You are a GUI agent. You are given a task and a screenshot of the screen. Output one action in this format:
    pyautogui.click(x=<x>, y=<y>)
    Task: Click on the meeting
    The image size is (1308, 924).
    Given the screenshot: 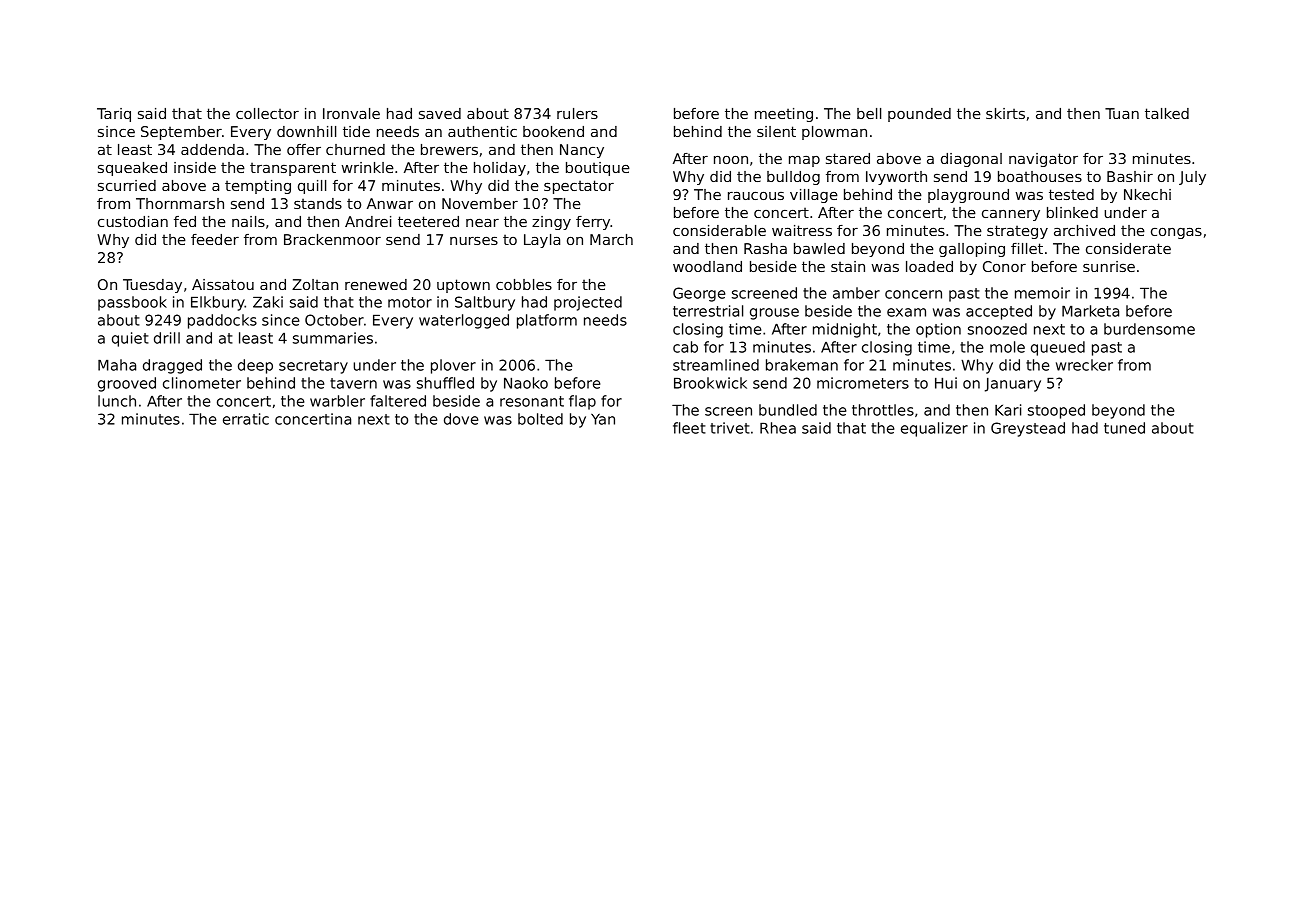 What is the action you would take?
    pyautogui.click(x=784, y=115)
